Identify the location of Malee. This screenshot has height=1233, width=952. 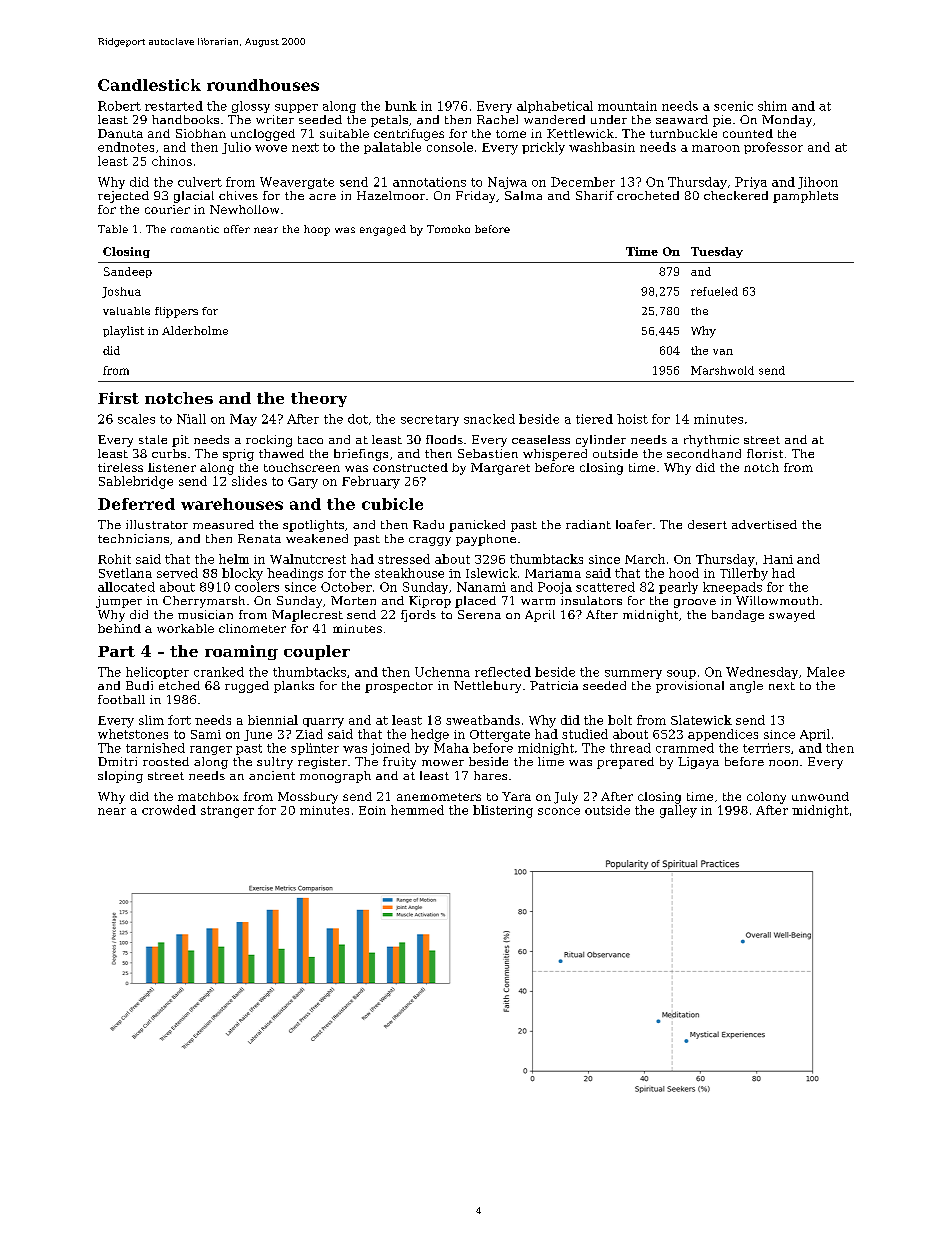
(826, 672).
